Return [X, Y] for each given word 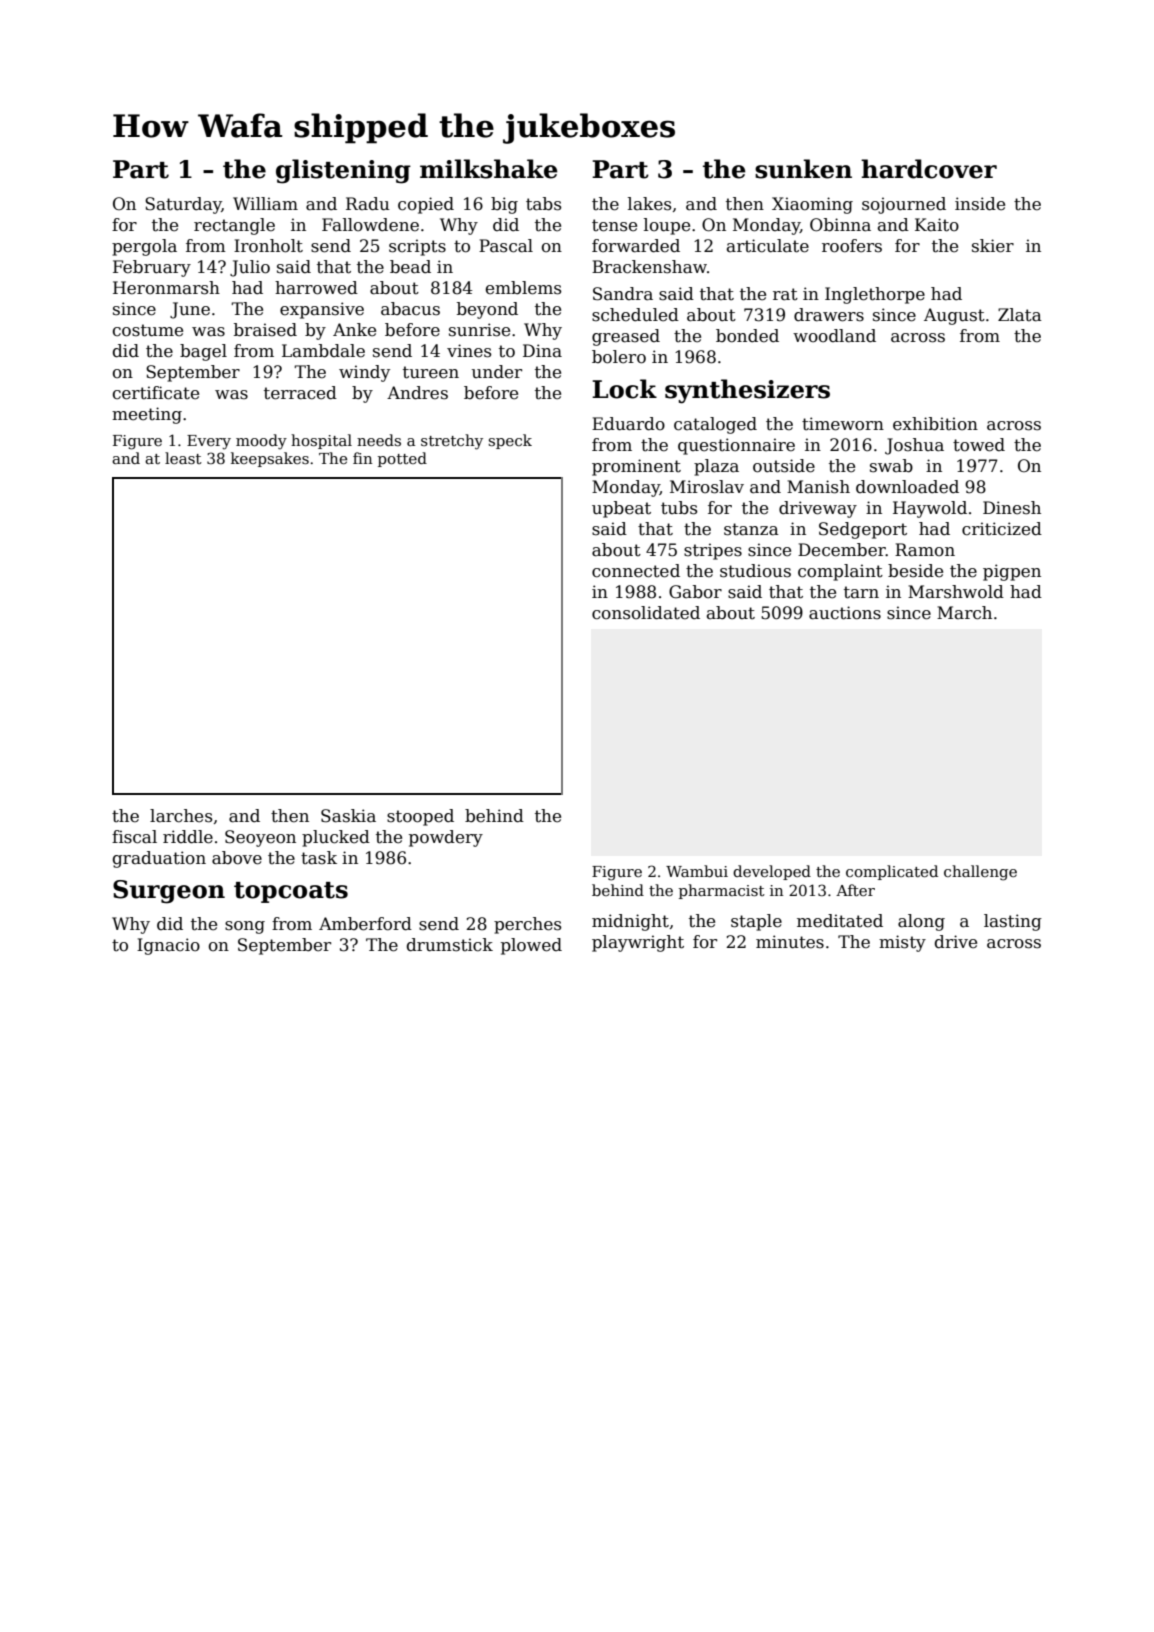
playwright [638, 943]
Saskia [348, 816]
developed [772, 872]
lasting [1013, 922]
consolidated [646, 613]
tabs [543, 204]
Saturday [183, 205]
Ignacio [168, 946]
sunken [803, 169]
